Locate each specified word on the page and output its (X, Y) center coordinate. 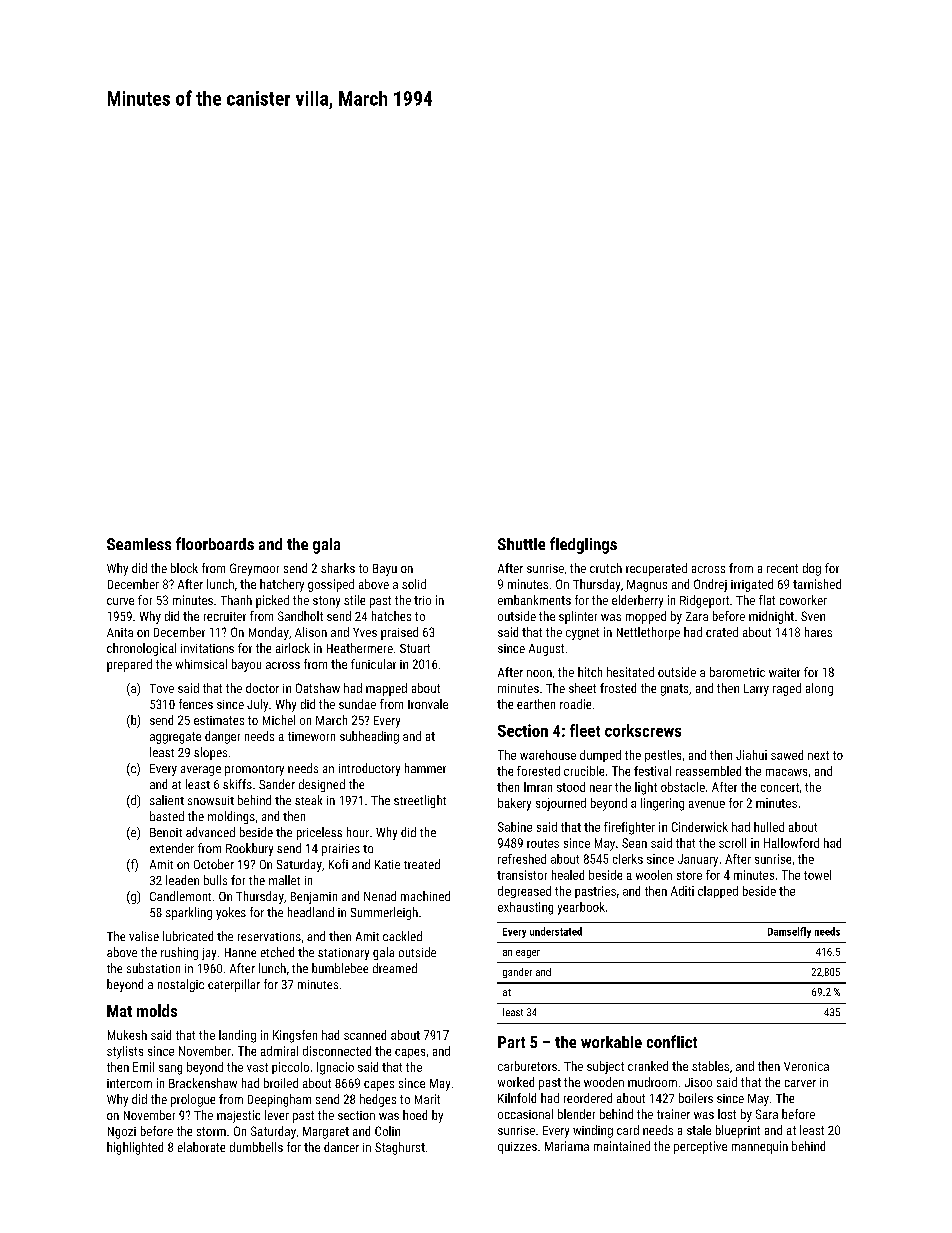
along (819, 689)
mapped (386, 689)
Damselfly (789, 932)
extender (172, 848)
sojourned (561, 804)
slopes (210, 753)
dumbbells (256, 1147)
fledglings (583, 545)
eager (528, 954)
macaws (786, 772)
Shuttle (521, 544)
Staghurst (400, 1148)
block (184, 568)
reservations (269, 936)
